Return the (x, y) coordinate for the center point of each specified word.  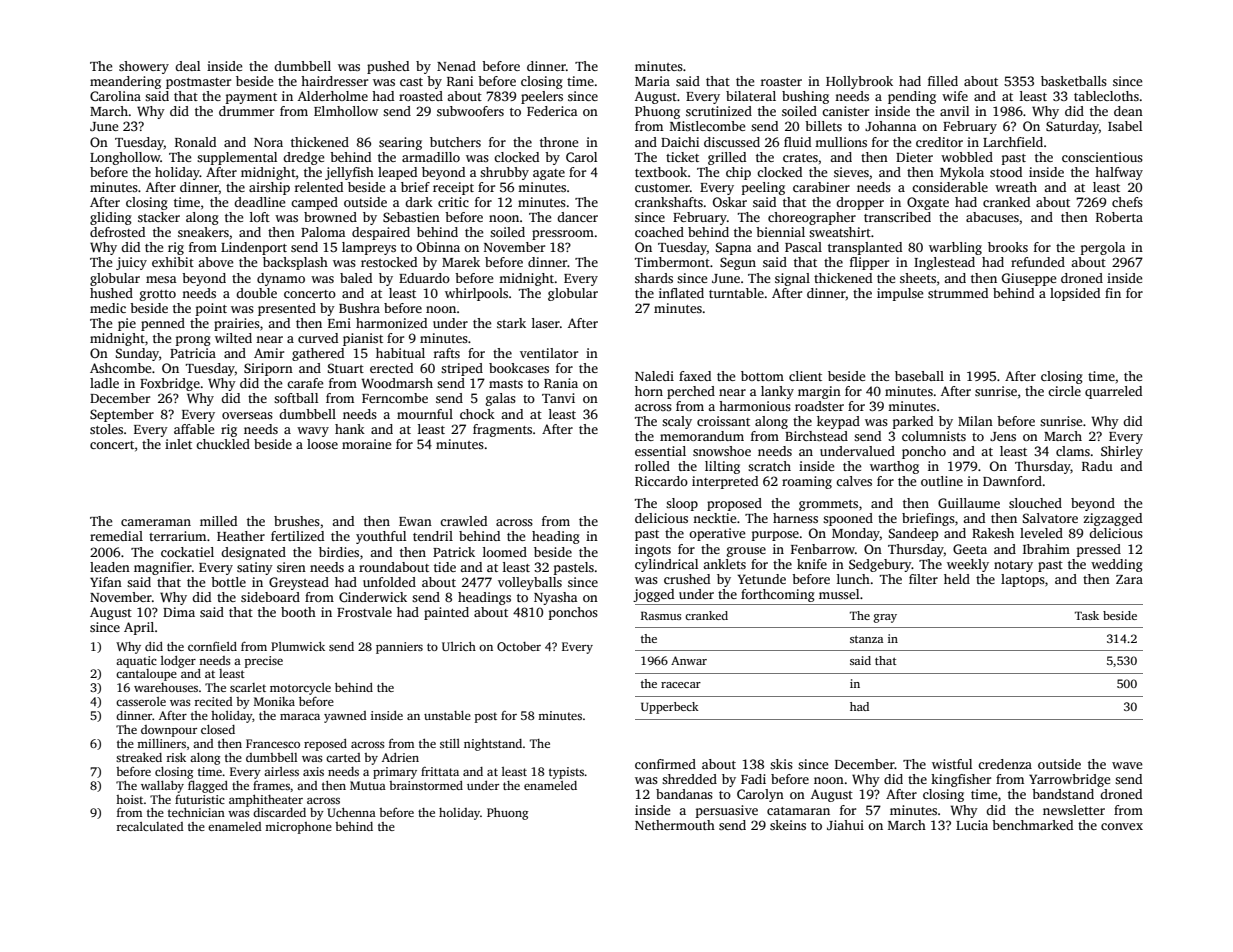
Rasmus (661, 615)
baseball (919, 376)
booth (298, 612)
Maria (652, 81)
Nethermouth (675, 825)
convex (1122, 826)
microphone (298, 828)
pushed (388, 67)
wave (1127, 765)
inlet (178, 444)
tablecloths (1106, 96)
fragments (502, 430)
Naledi (654, 376)
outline (942, 481)
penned (163, 324)
